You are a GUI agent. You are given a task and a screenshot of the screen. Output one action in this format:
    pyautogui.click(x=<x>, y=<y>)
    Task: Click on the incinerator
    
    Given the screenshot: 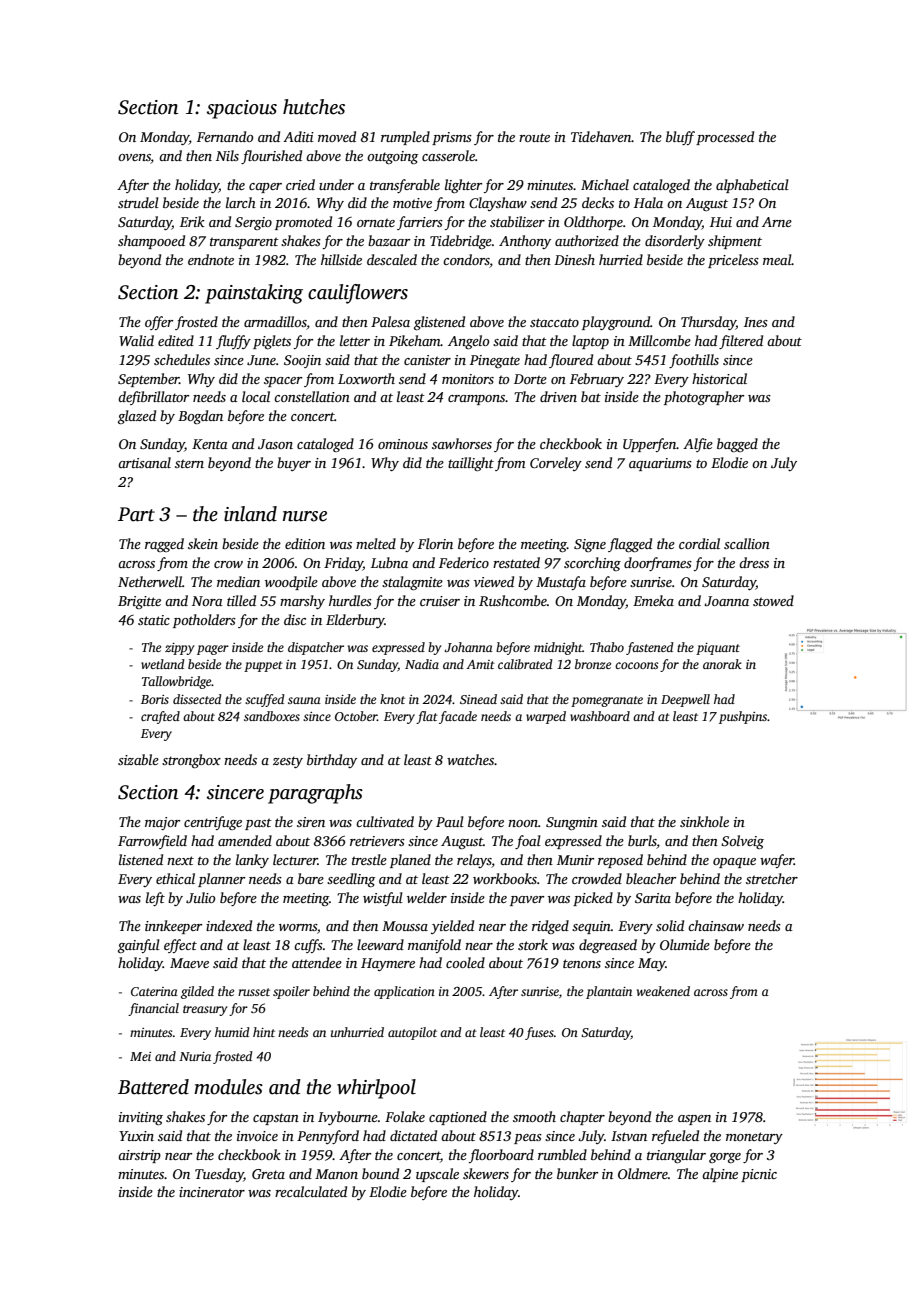 What is the action you would take?
    pyautogui.click(x=212, y=1192)
